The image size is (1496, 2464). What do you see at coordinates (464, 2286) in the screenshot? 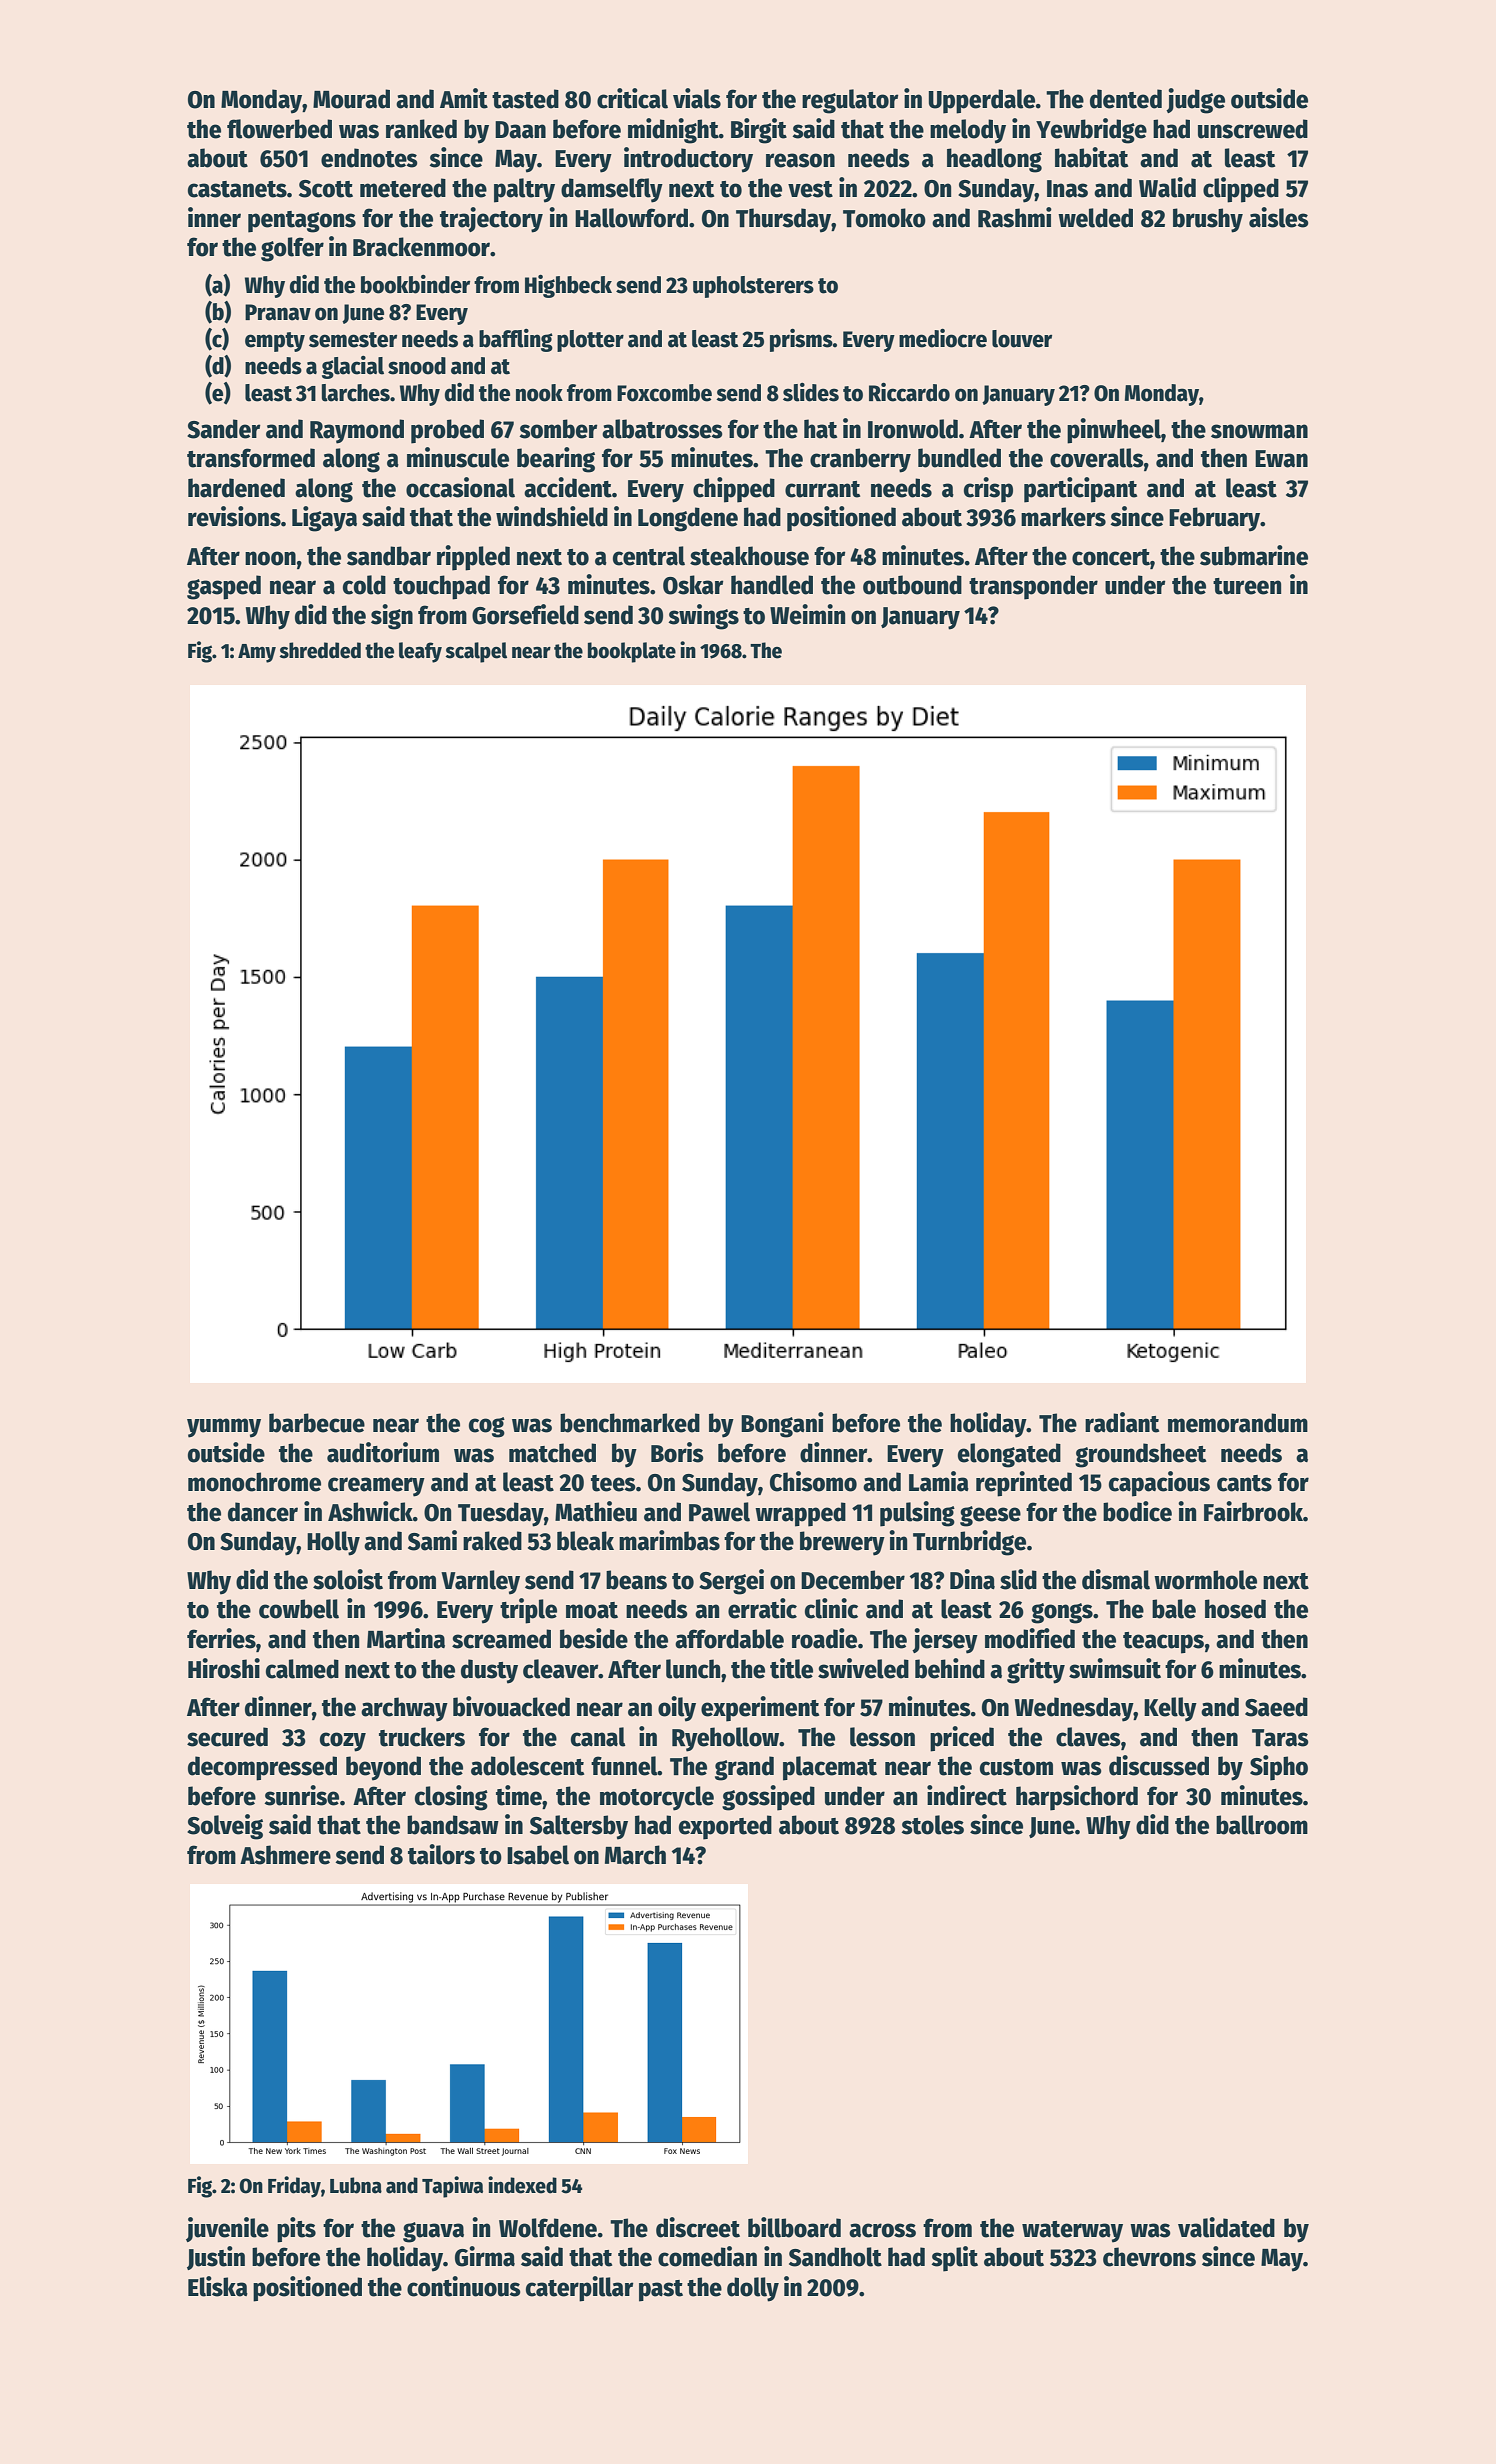
I see `continuous` at bounding box center [464, 2286].
